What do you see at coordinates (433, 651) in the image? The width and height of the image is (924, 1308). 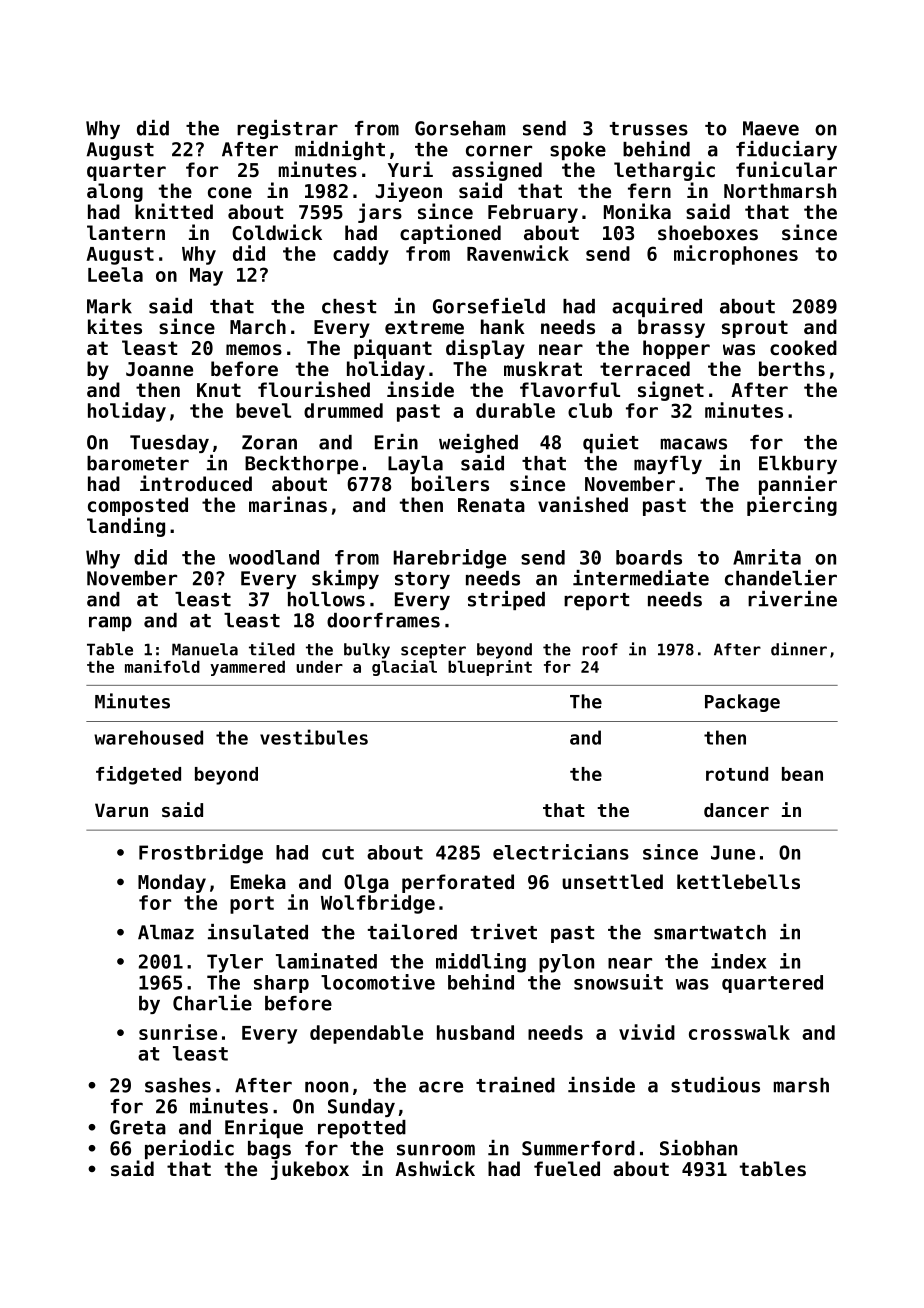 I see `scepter` at bounding box center [433, 651].
